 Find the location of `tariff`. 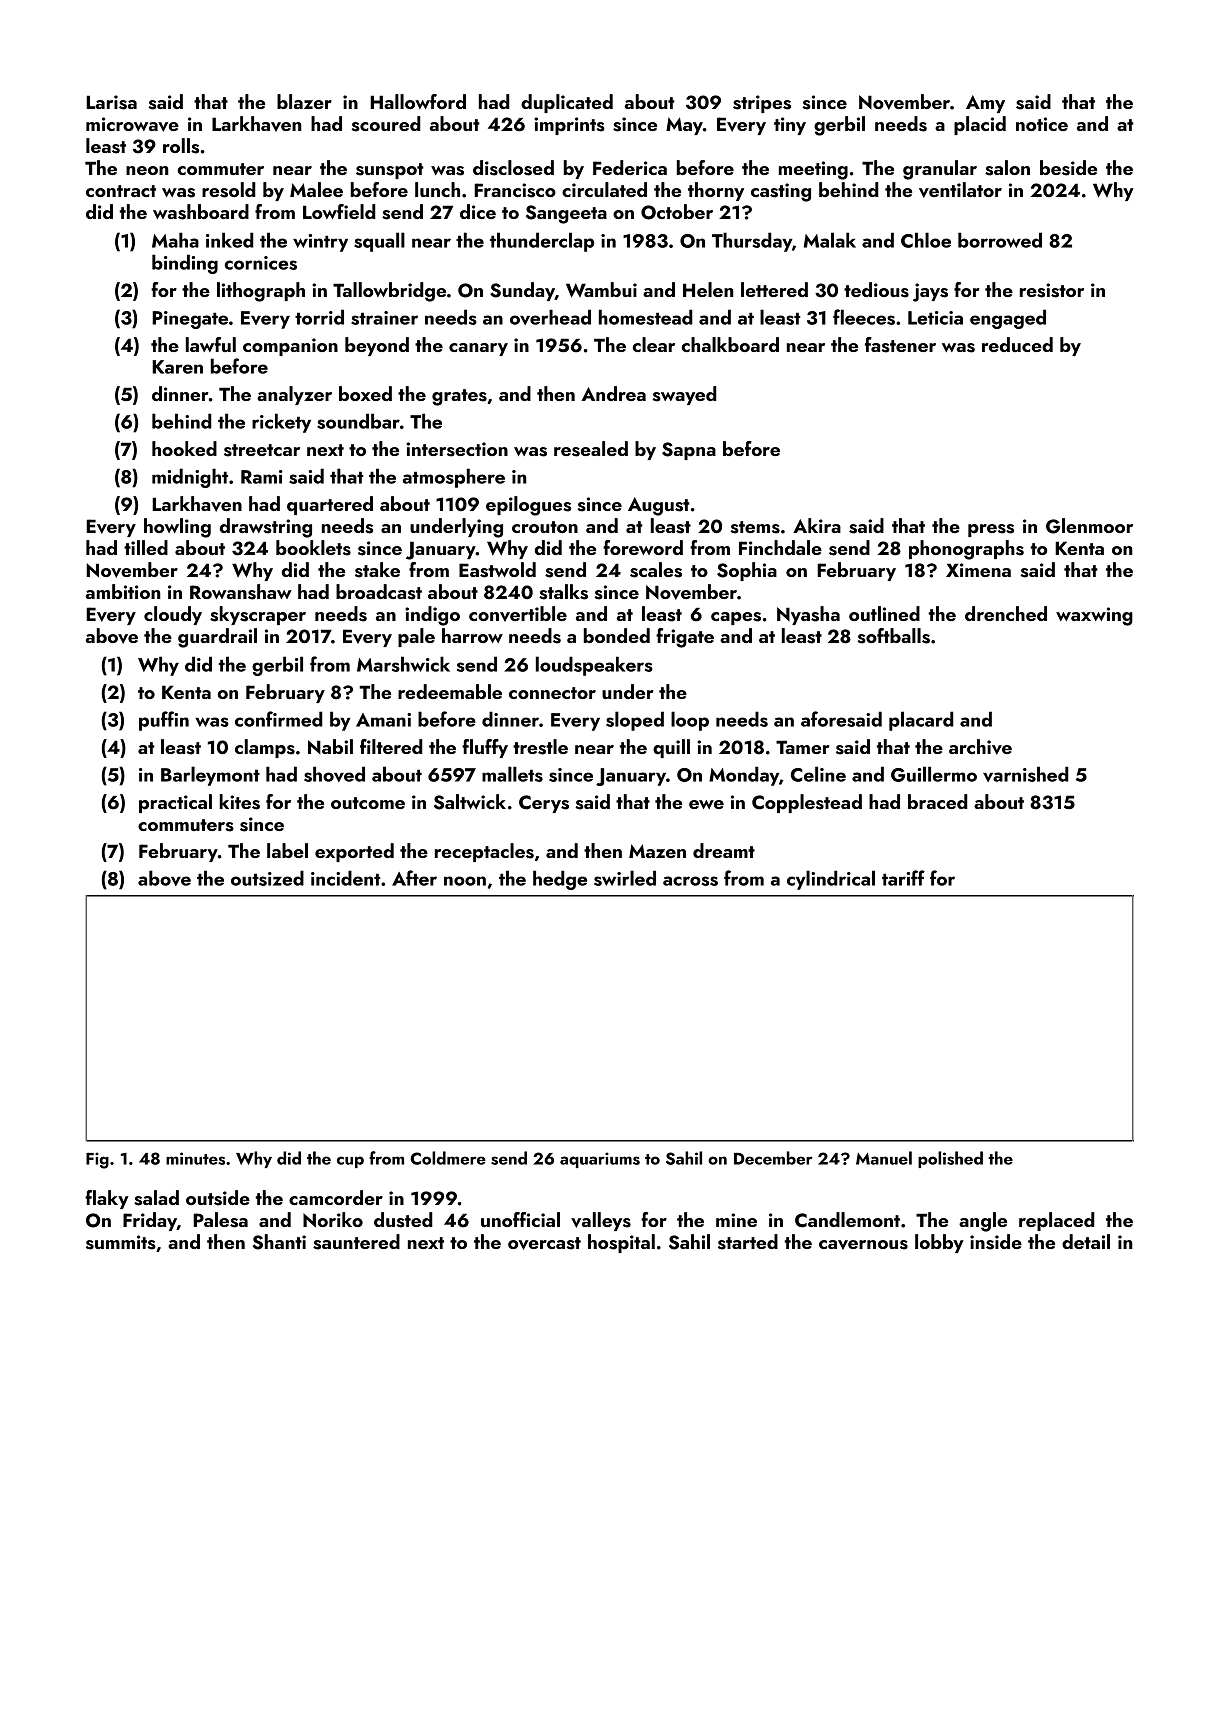

tariff is located at coordinates (903, 878).
